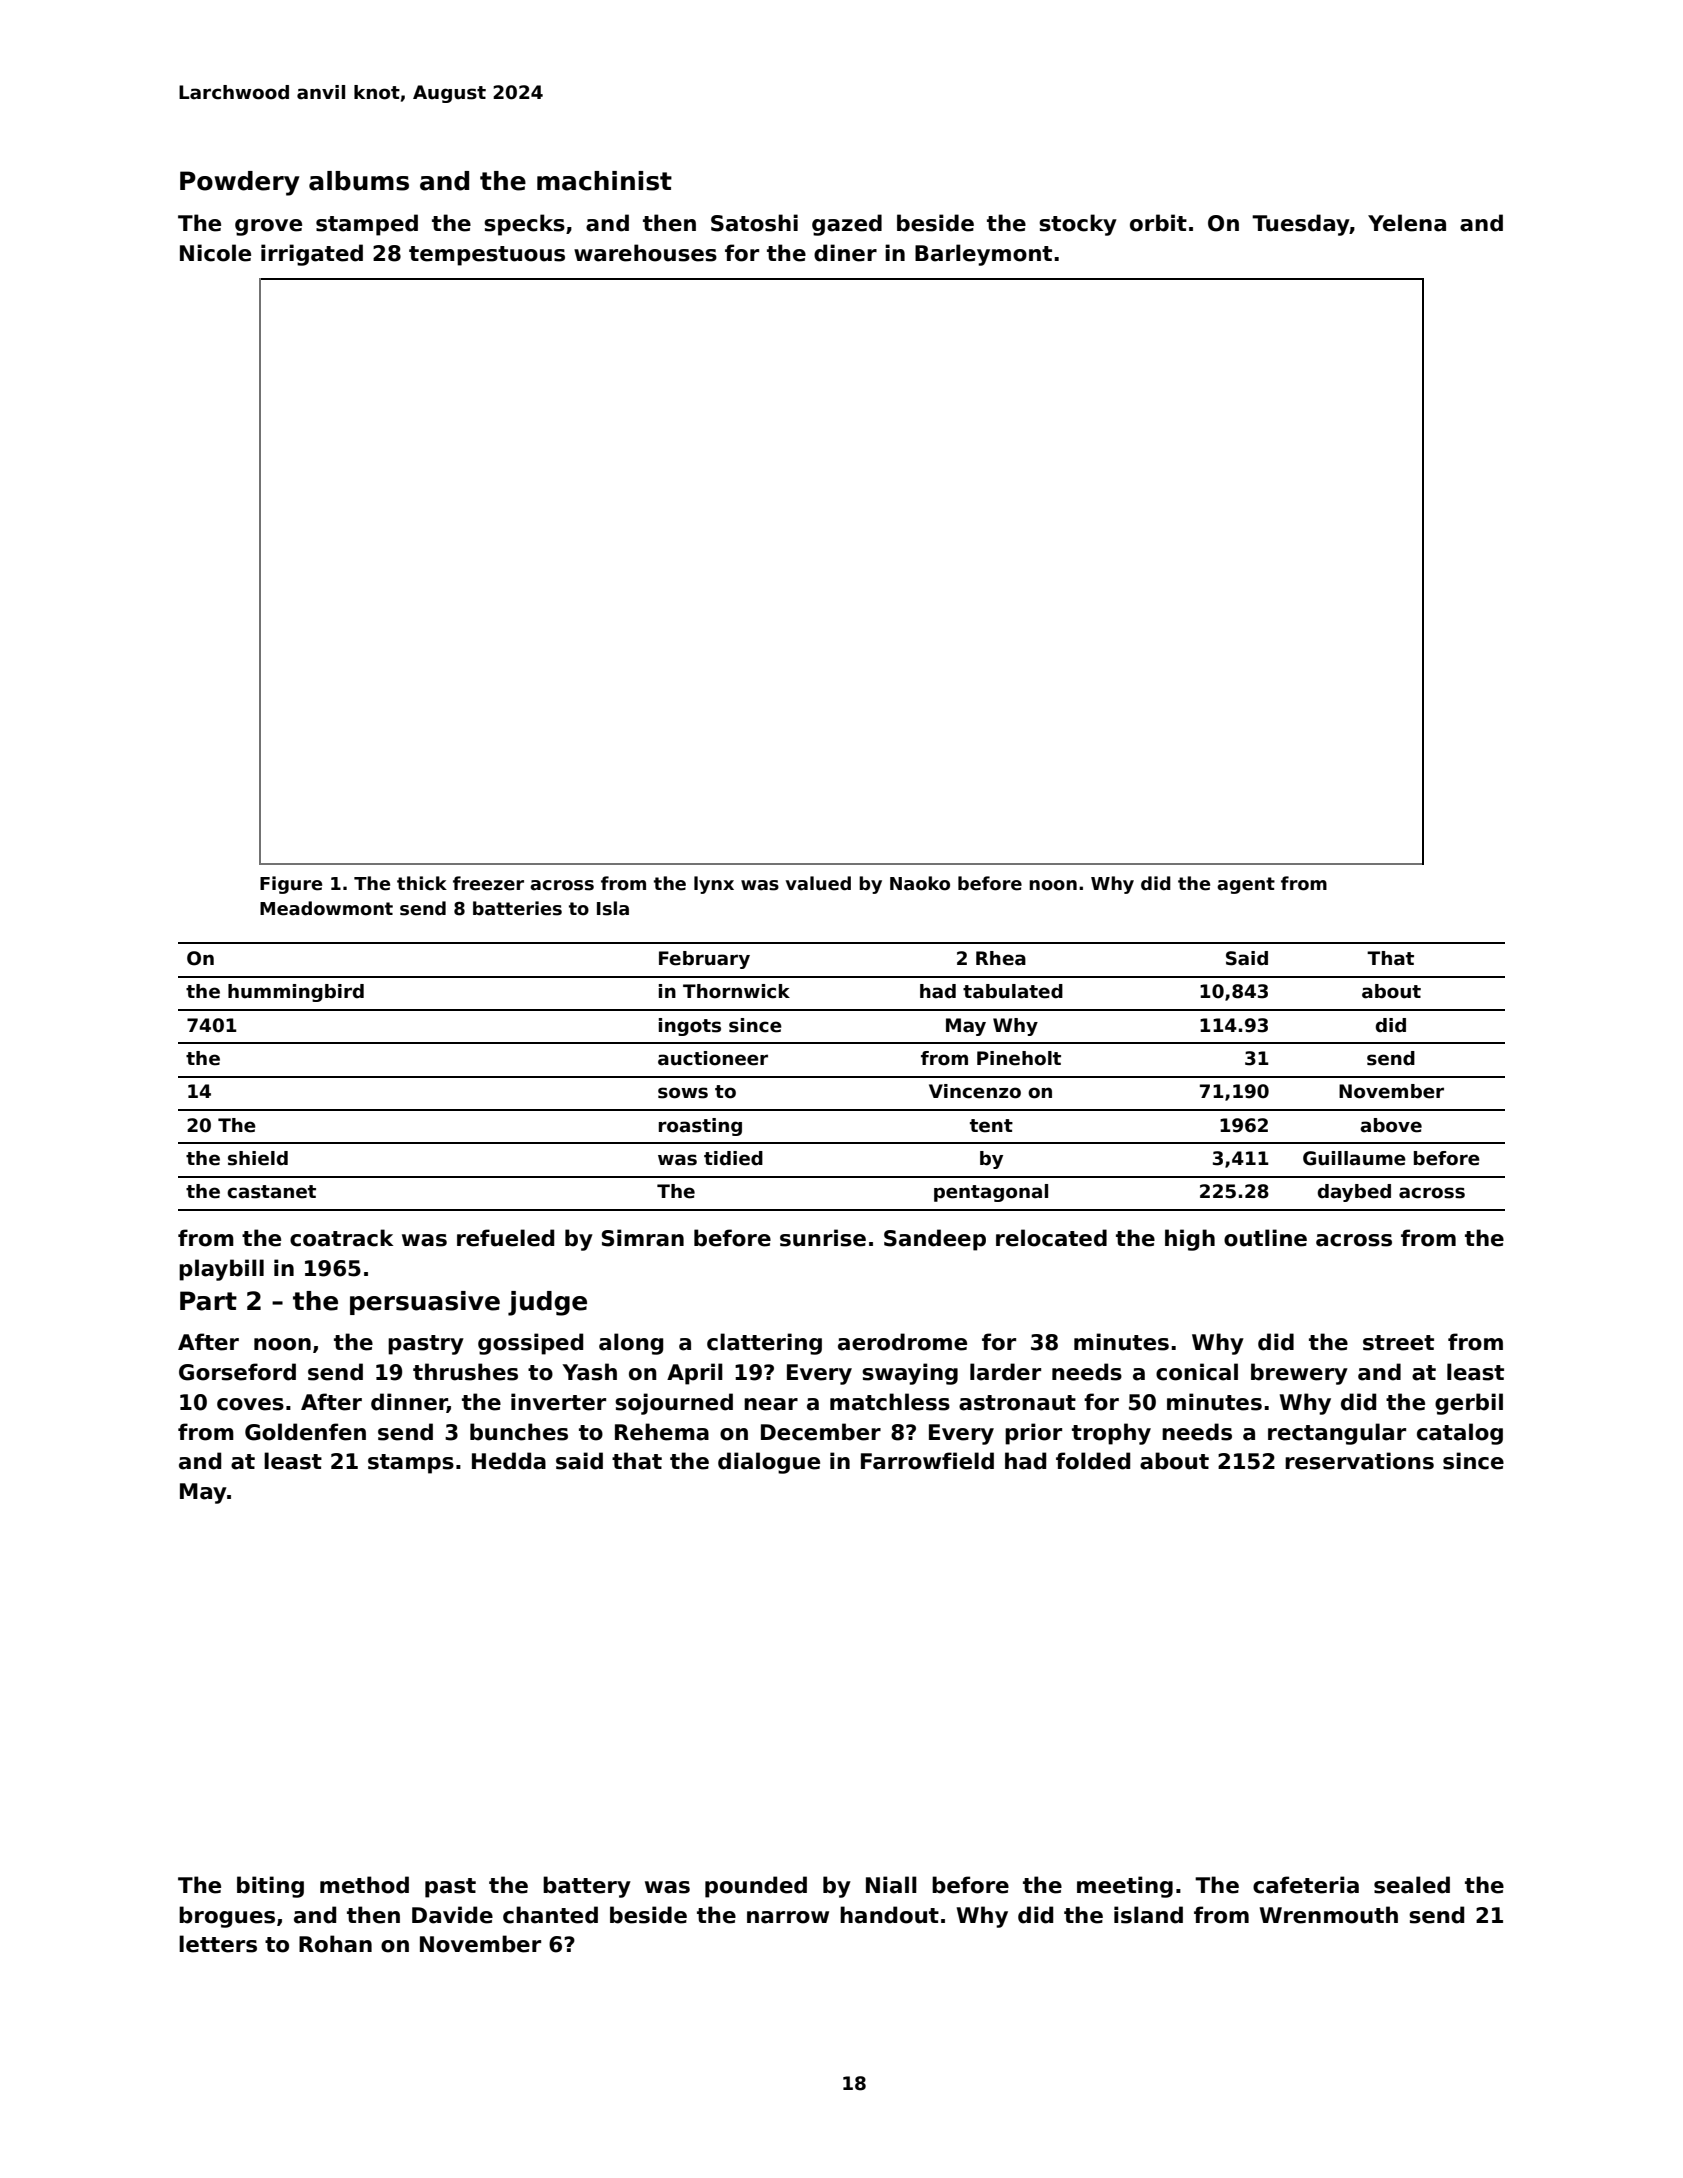 The height and width of the document is (2178, 1683). I want to click on machinist, so click(604, 181).
